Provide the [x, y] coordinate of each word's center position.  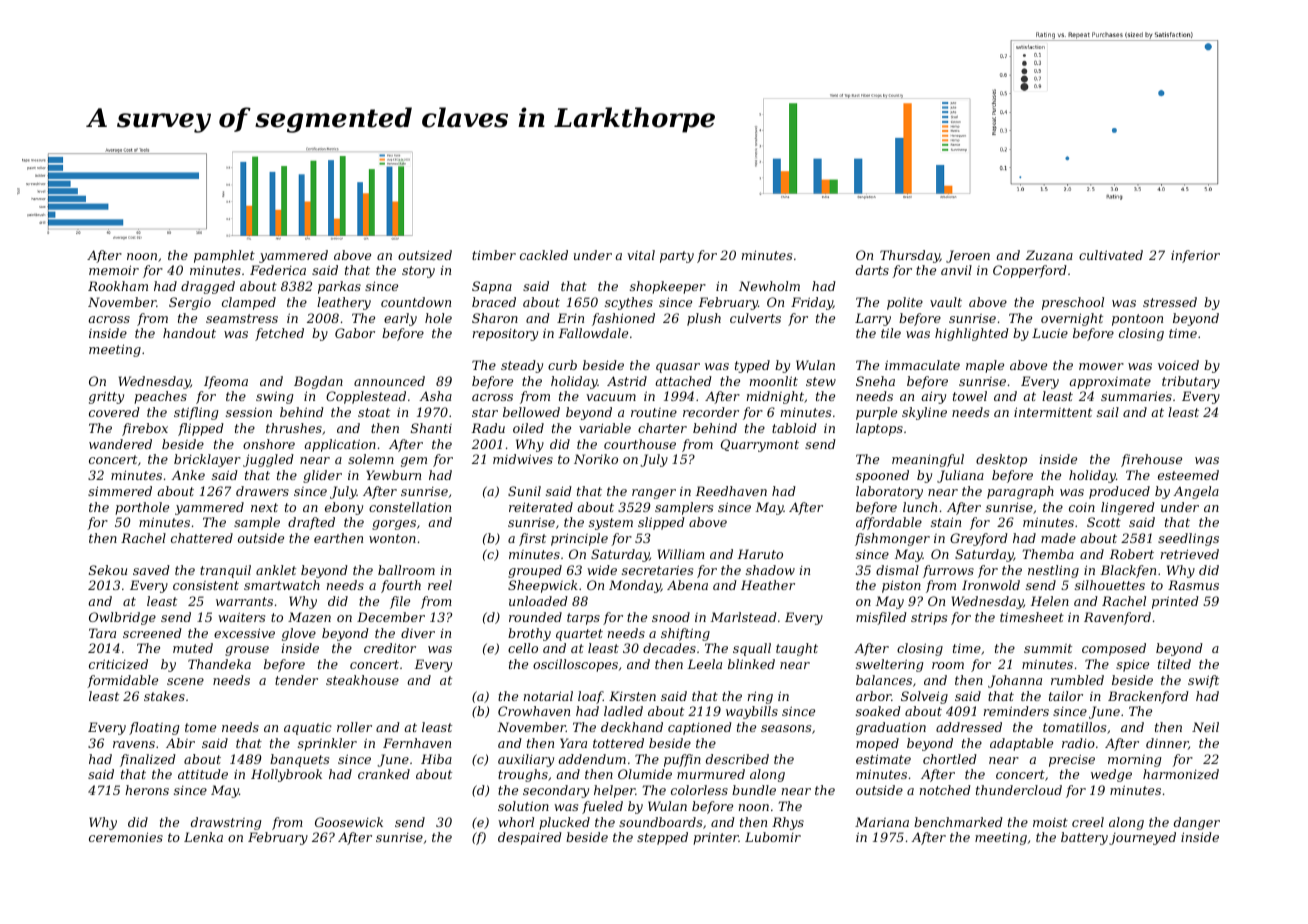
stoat [374, 412]
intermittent [1053, 412]
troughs [523, 775]
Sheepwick [543, 586]
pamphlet [224, 256]
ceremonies [126, 837]
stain [946, 522]
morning [1134, 761]
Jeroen [968, 256]
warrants [244, 601]
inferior [1195, 256]
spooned [882, 476]
